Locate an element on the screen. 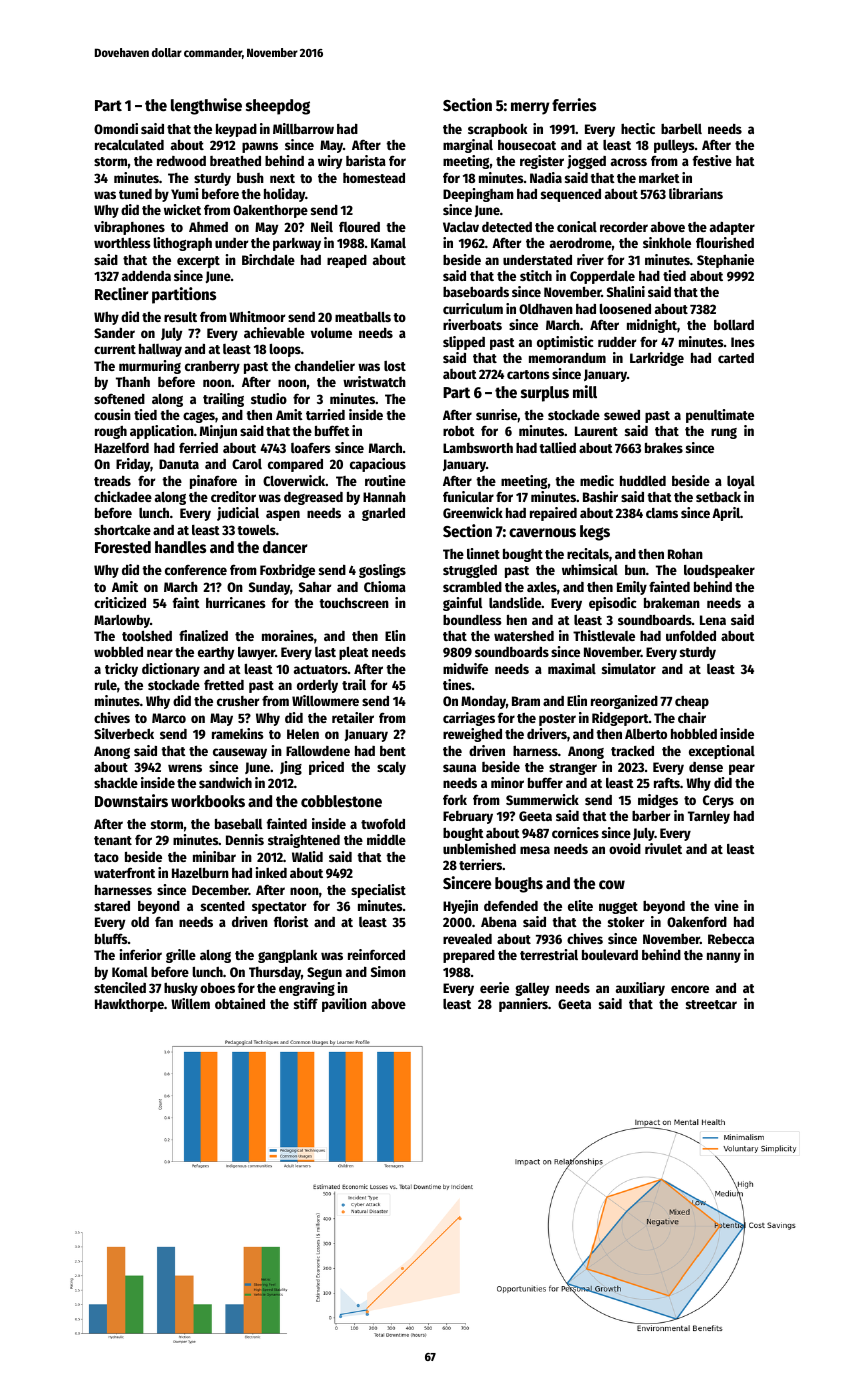 The height and width of the screenshot is (1400, 849). auxiliary is located at coordinates (640, 989).
